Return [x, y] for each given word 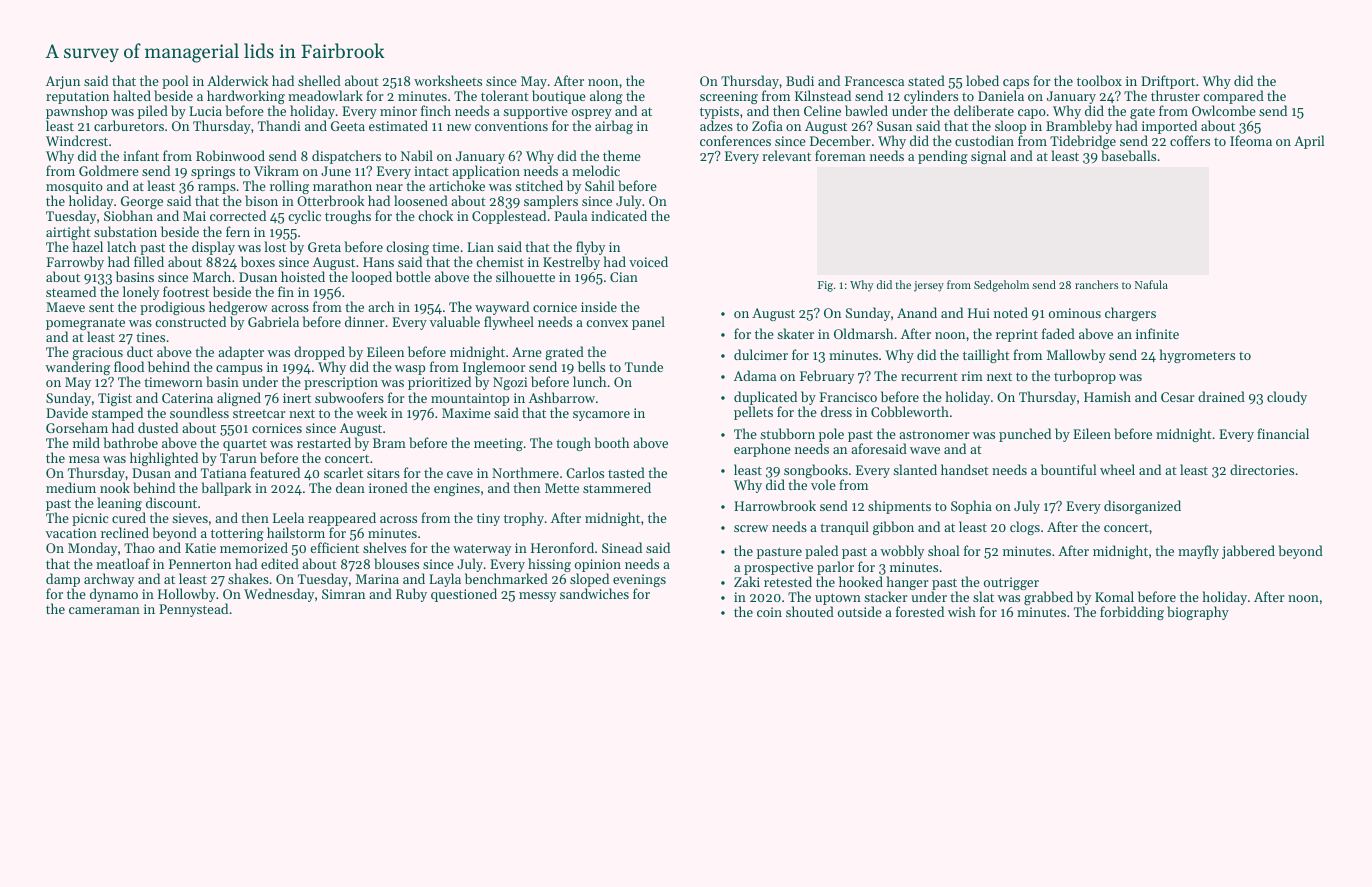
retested [788, 581]
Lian [480, 247]
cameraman [104, 610]
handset [965, 469]
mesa [84, 459]
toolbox [1099, 80]
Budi [800, 80]
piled [153, 112]
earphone [762, 450]
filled [149, 261]
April [1309, 142]
